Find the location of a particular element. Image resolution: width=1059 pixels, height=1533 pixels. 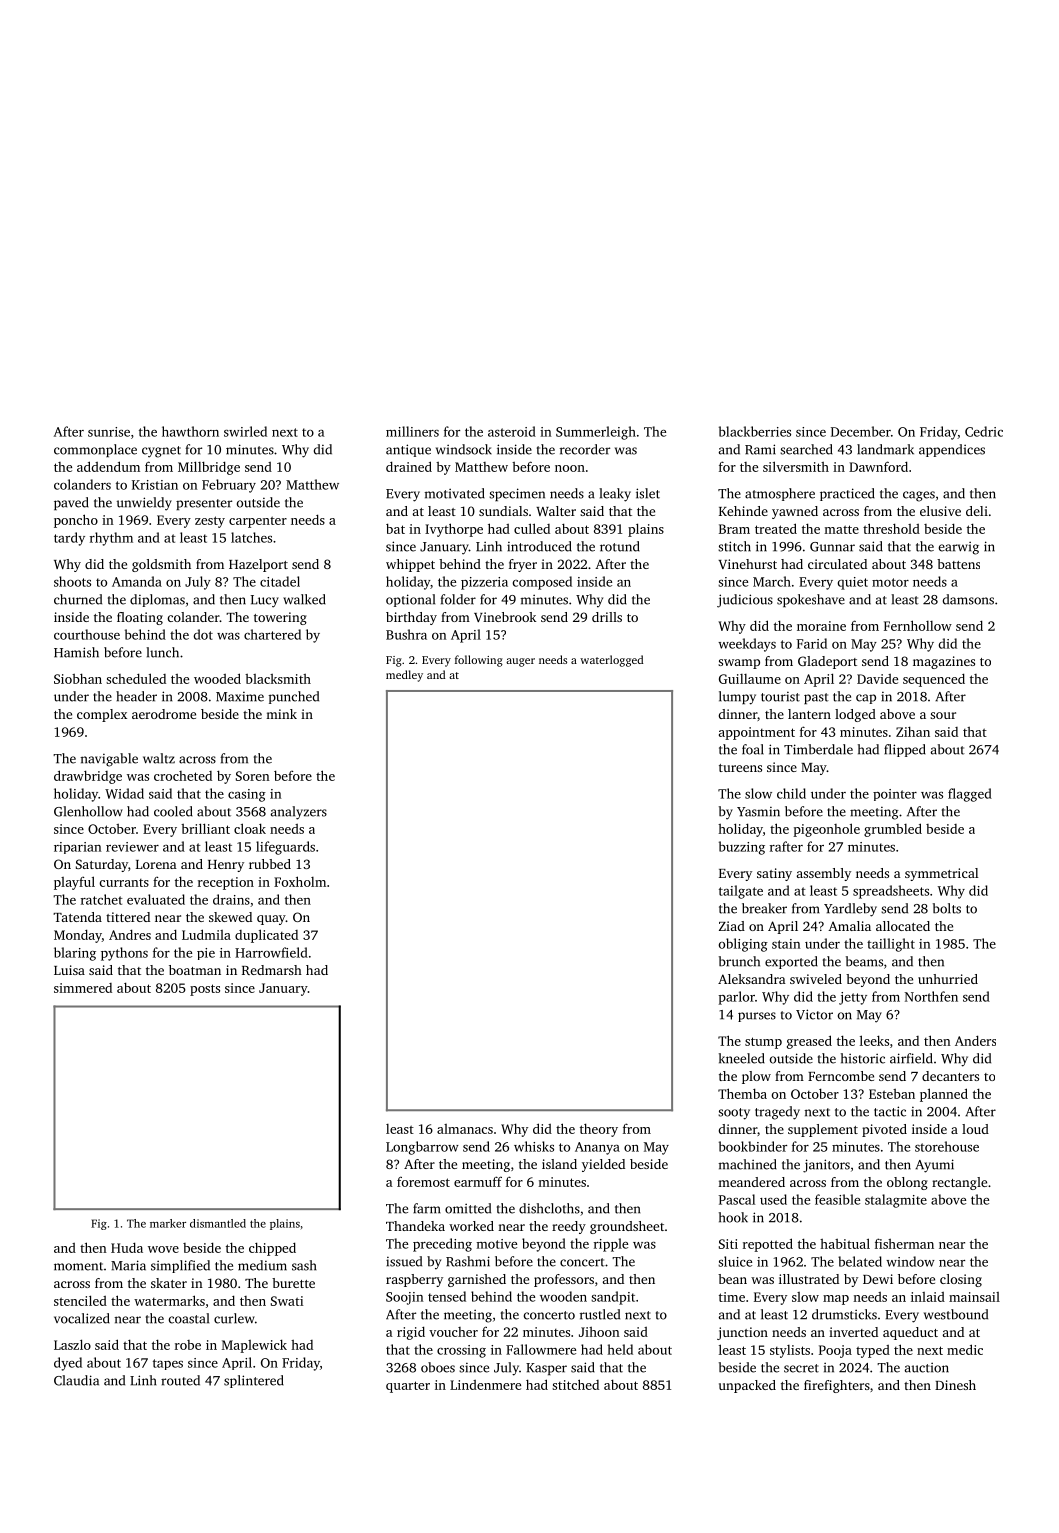

sunrise is located at coordinates (109, 432).
